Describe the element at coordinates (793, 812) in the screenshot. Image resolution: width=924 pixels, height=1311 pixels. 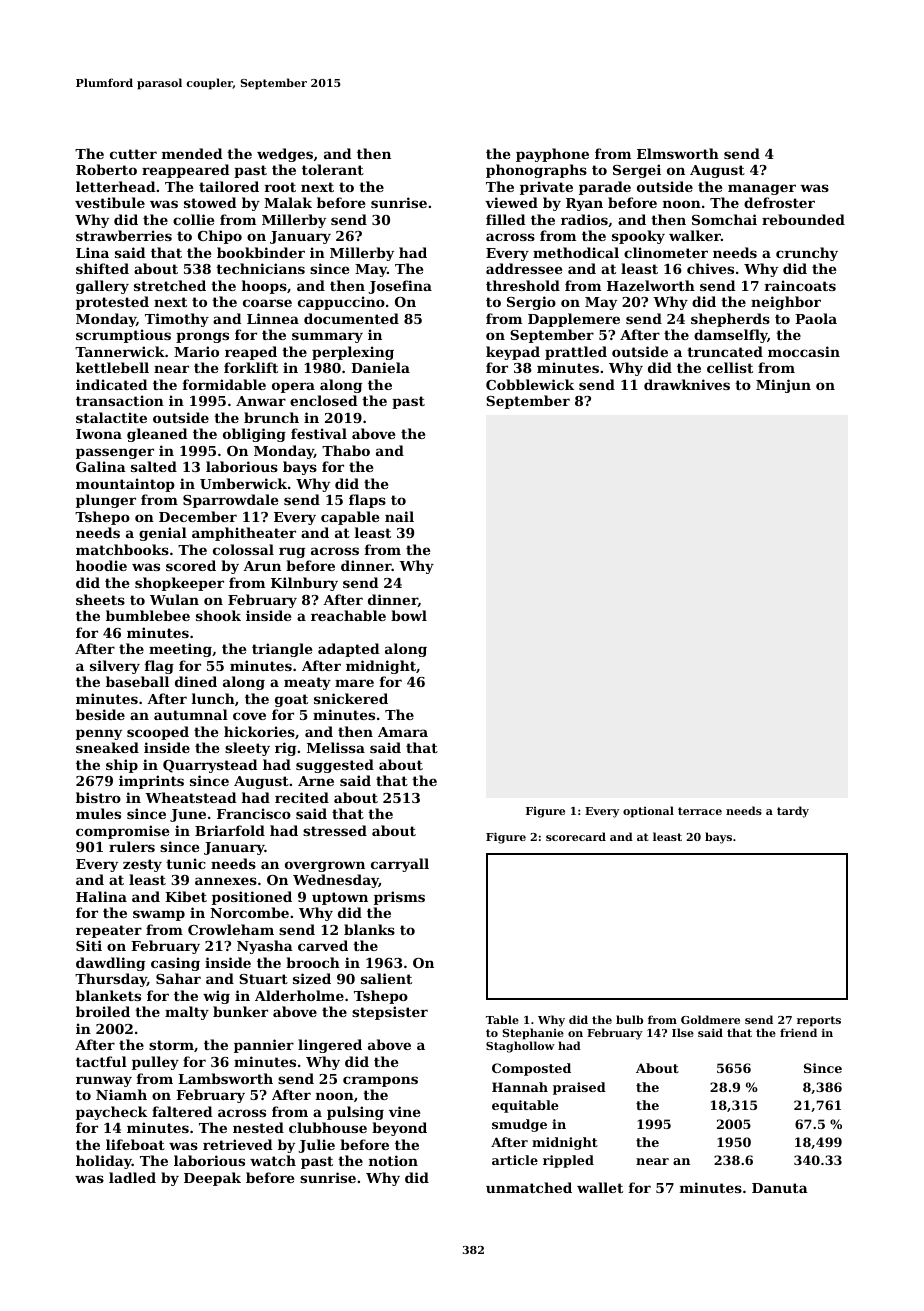
I see `tardy` at that location.
